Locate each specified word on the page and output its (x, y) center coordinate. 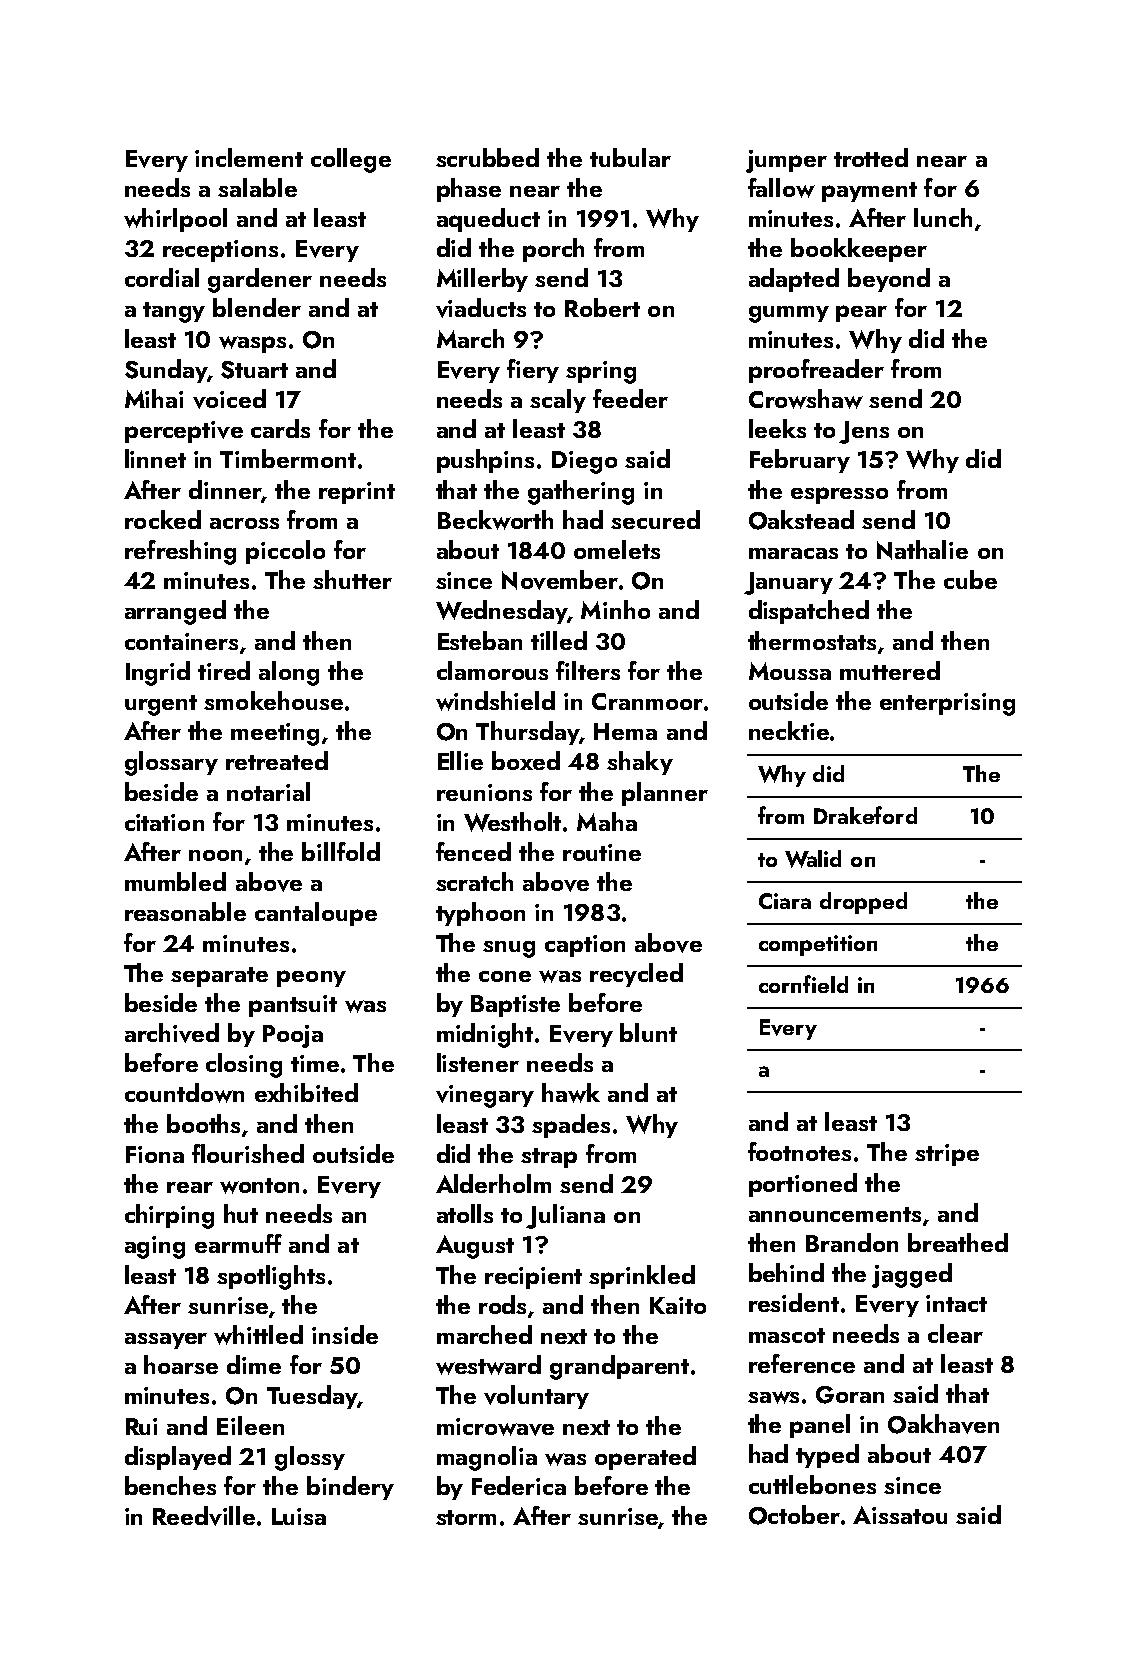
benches (170, 1485)
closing (244, 1065)
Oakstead (801, 520)
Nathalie (922, 550)
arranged (175, 612)
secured (655, 519)
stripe (947, 1155)
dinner (225, 489)
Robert (602, 307)
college (351, 160)
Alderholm (493, 1183)
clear (955, 1333)
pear (861, 313)
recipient (533, 1278)
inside (345, 1334)
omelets (617, 549)
